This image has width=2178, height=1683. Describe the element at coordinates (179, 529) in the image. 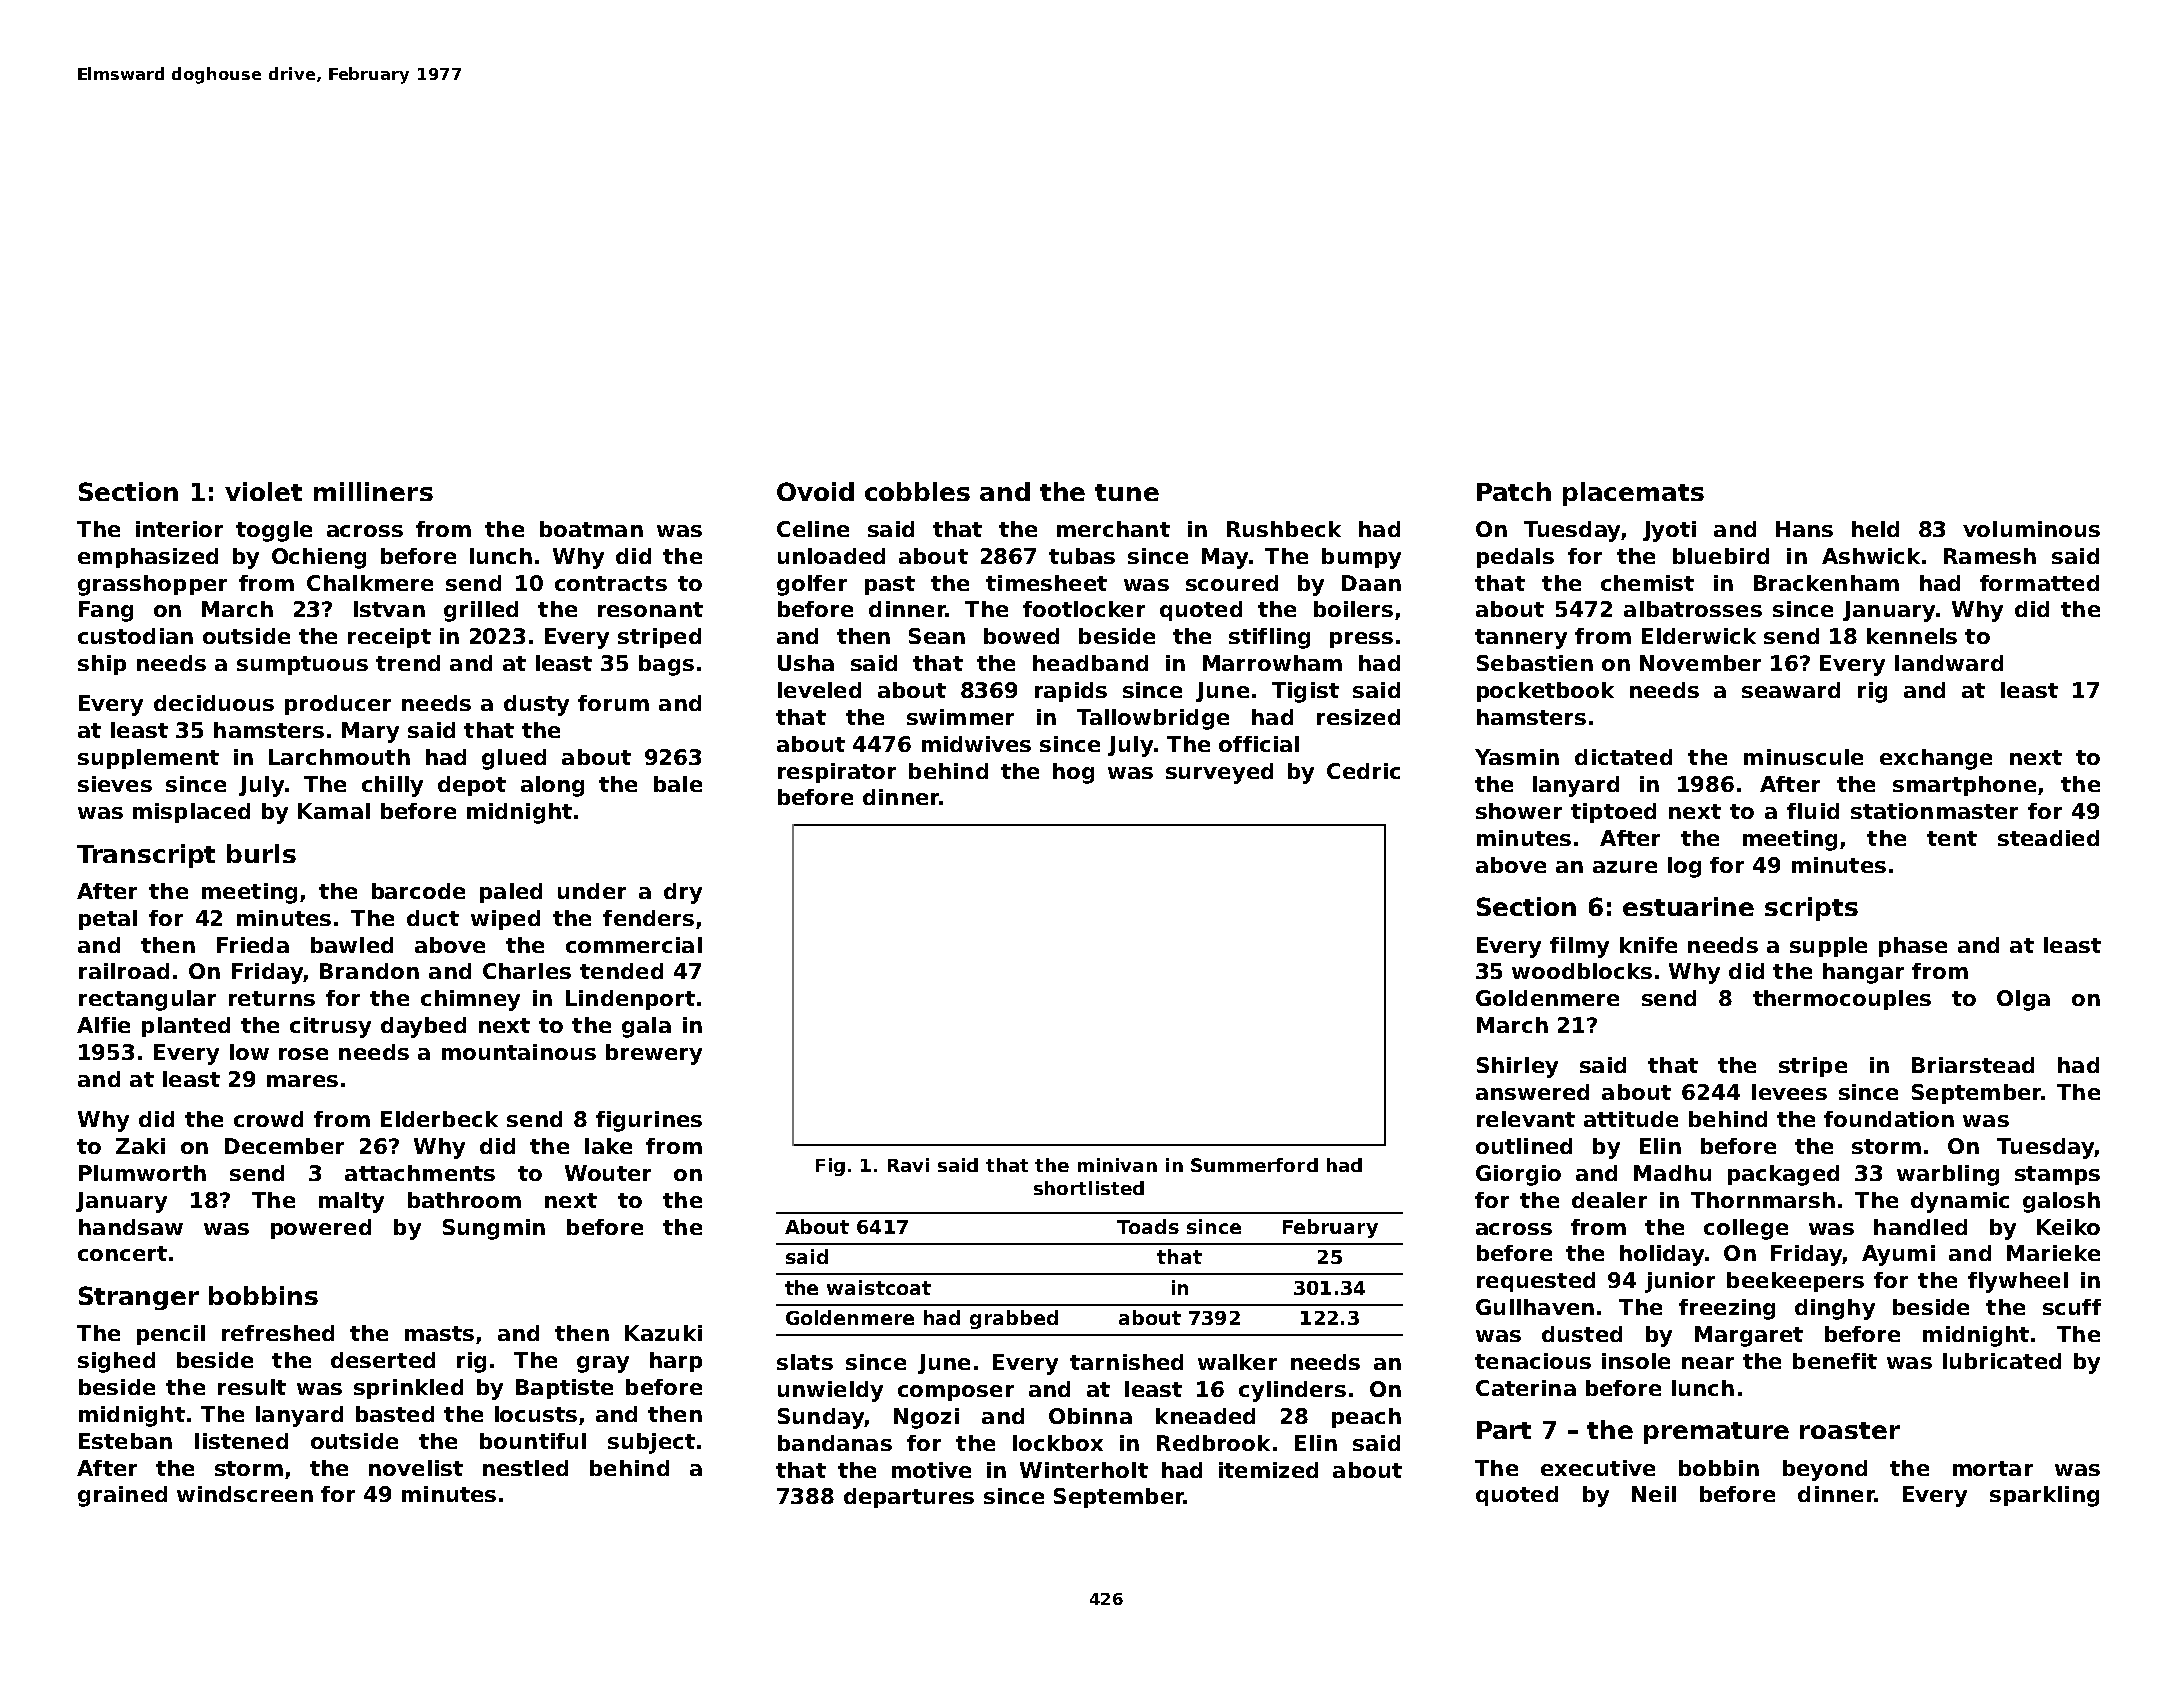

I see `interior` at that location.
